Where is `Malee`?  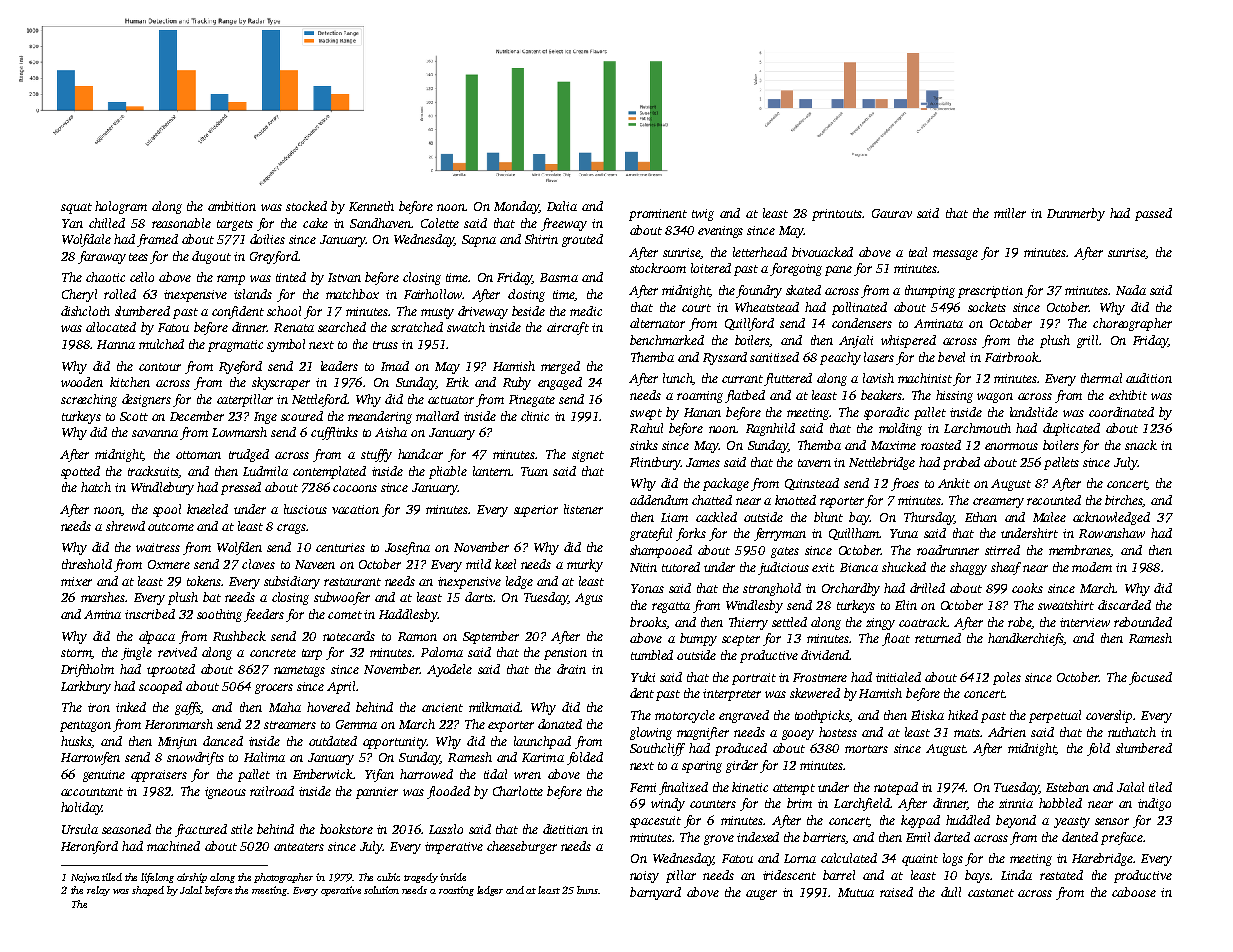 Malee is located at coordinates (1049, 517).
